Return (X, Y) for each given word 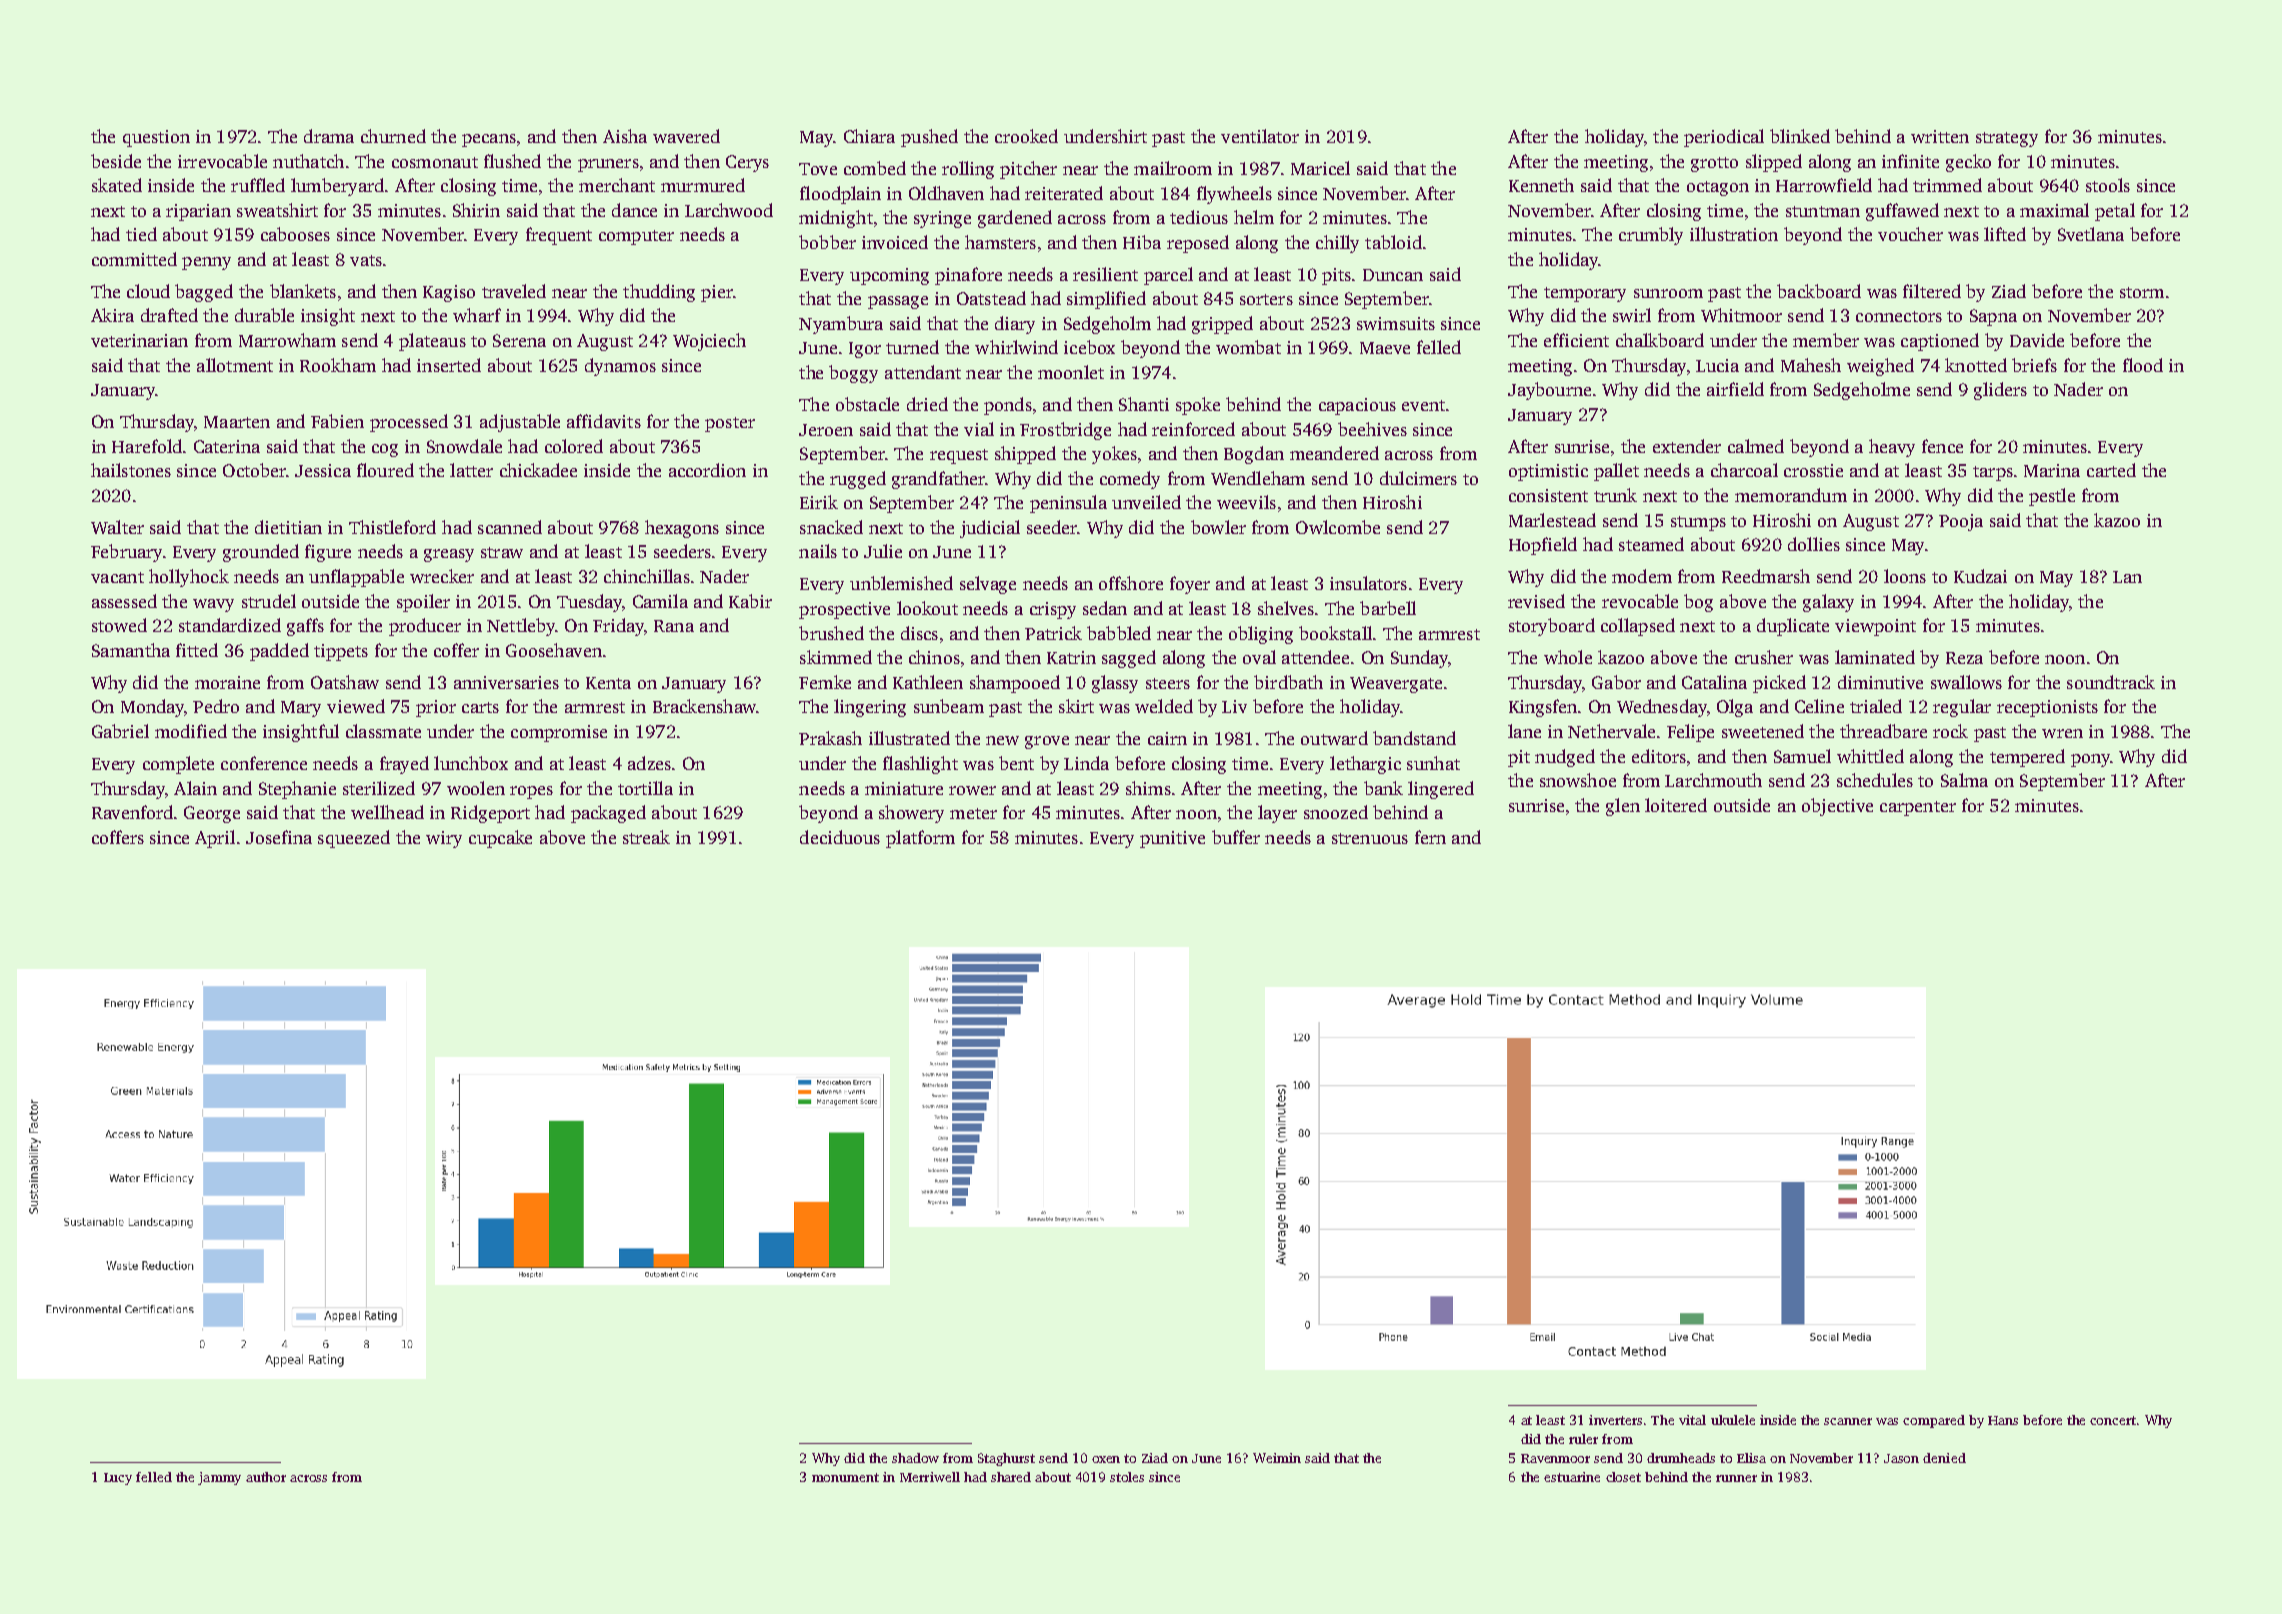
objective (1837, 807)
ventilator (1260, 136)
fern (1430, 837)
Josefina (279, 837)
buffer (1236, 837)
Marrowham (287, 340)
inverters (1615, 1420)
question (156, 138)
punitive (1172, 839)
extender (1687, 446)
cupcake (500, 839)
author (266, 1477)
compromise (559, 733)
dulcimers (1418, 478)
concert (2113, 1420)
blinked (1800, 136)
